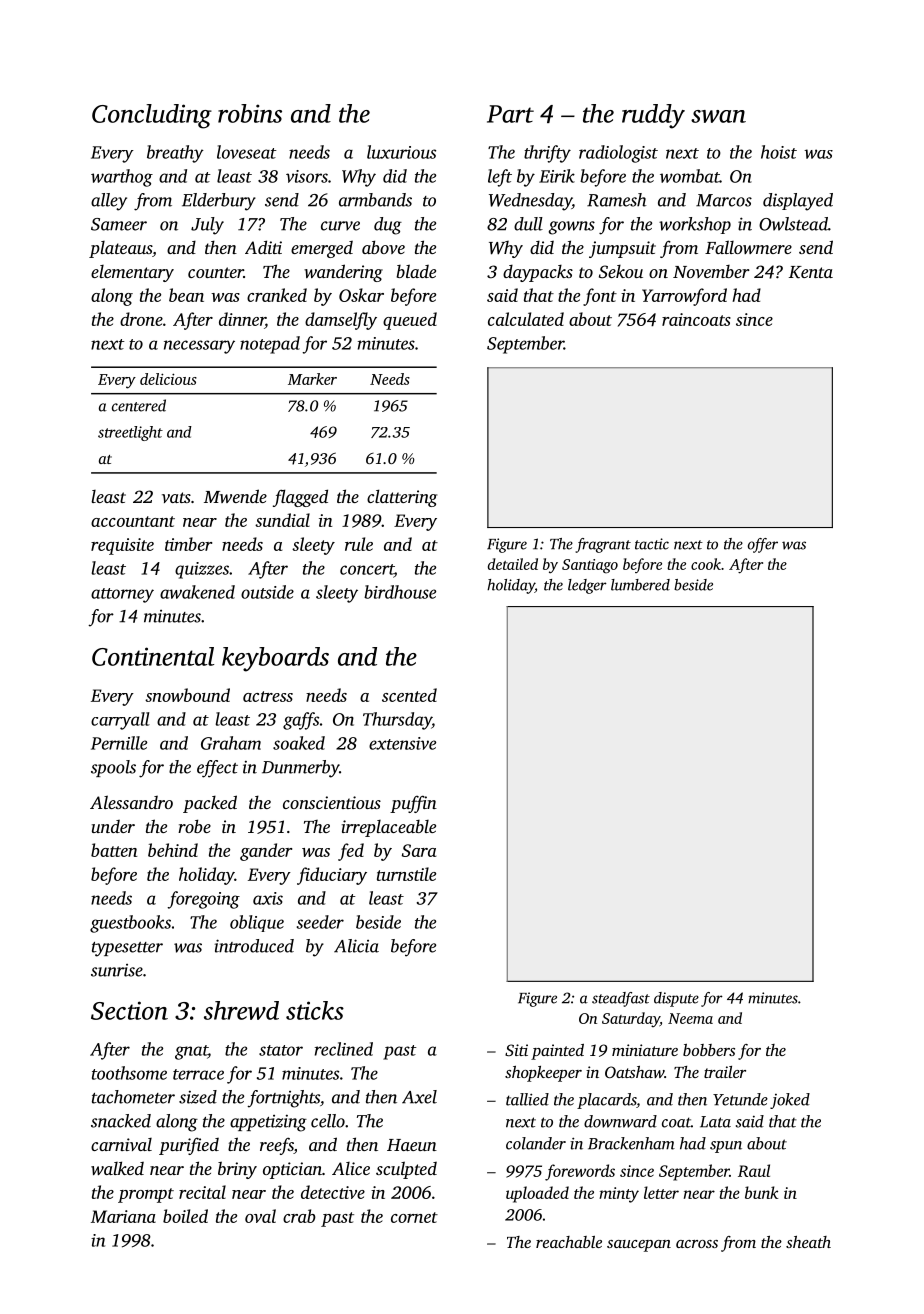 This screenshot has width=924, height=1314. I want to click on lumbered, so click(640, 585).
